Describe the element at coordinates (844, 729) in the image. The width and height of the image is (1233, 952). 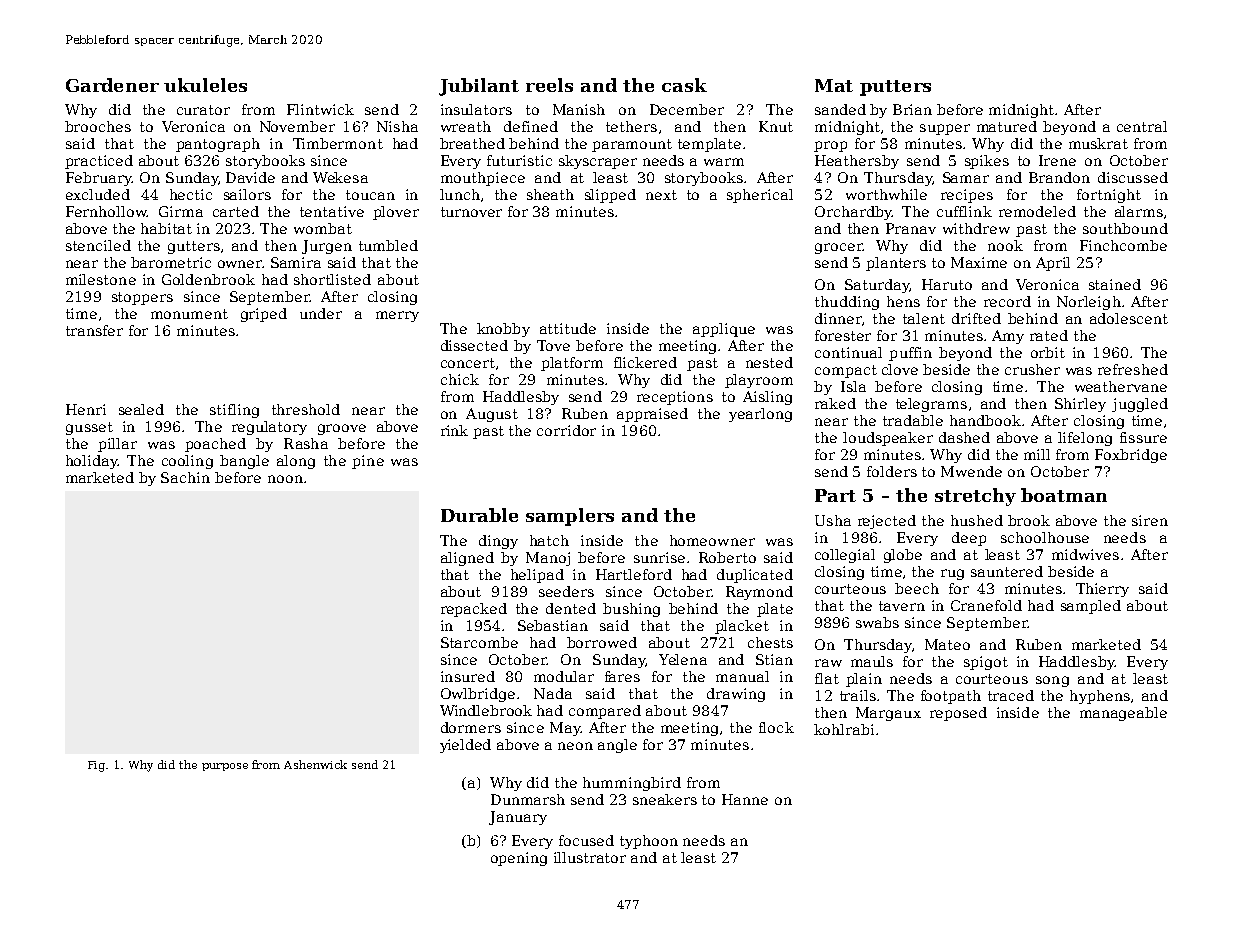
I see `kohlrabi` at that location.
